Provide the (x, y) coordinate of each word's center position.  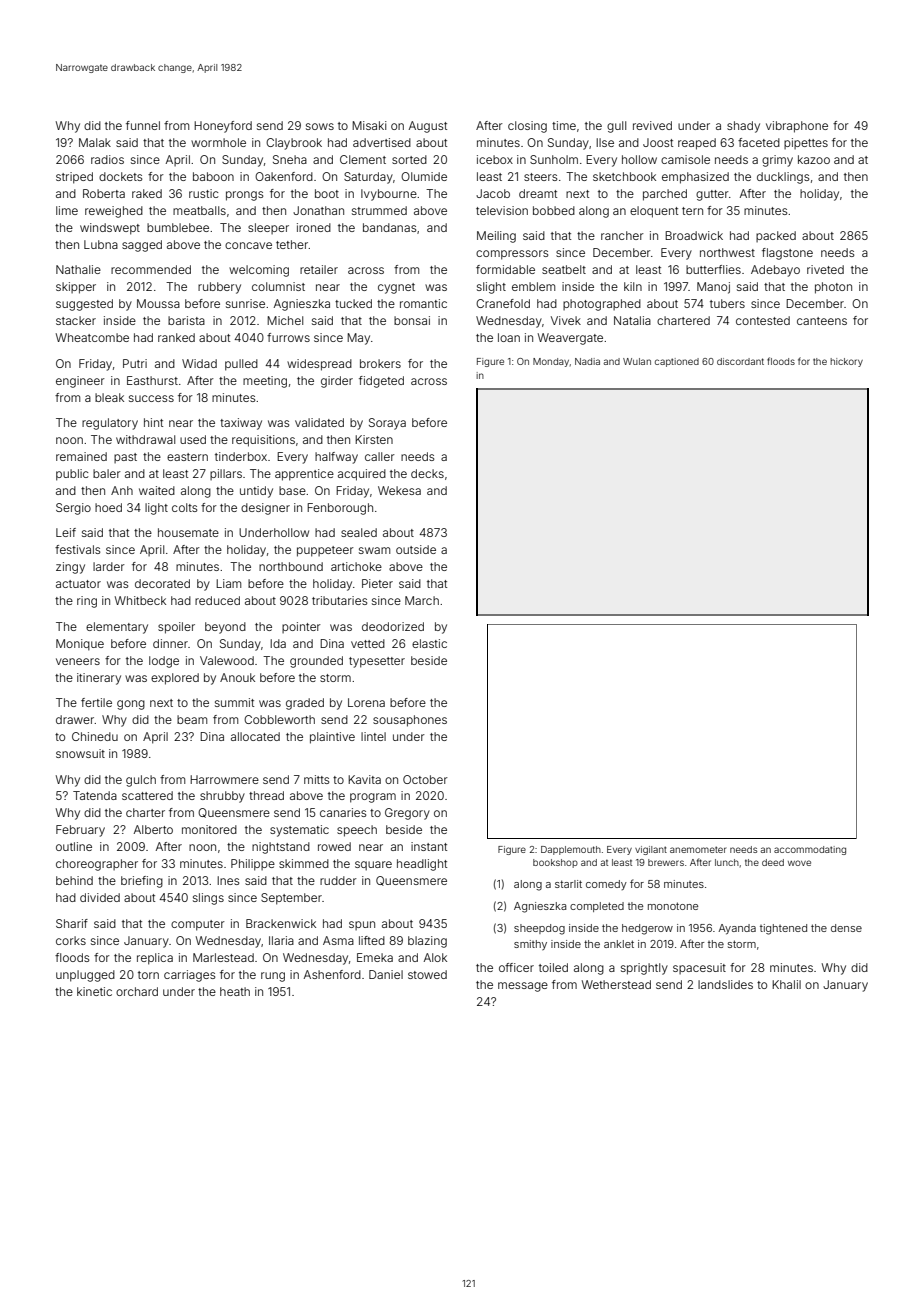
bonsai (412, 320)
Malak (95, 142)
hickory (846, 362)
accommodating (810, 850)
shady (743, 127)
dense (846, 928)
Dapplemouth (571, 850)
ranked (176, 337)
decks (427, 473)
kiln (633, 286)
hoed (108, 507)
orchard (137, 991)
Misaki (369, 125)
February (80, 831)
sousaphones (410, 721)
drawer (75, 719)
